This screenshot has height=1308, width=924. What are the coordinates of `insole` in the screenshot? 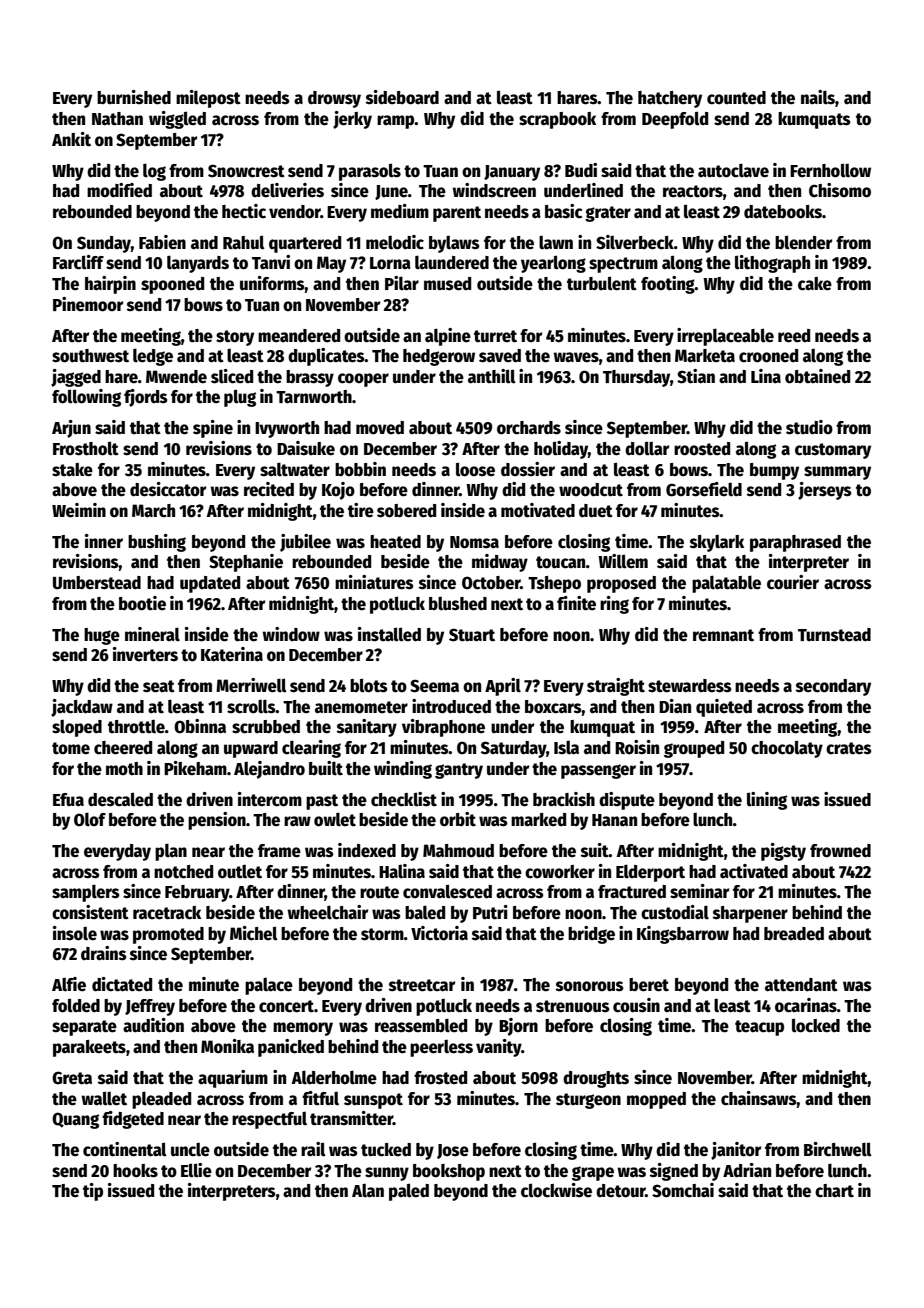 It's located at (75, 933).
